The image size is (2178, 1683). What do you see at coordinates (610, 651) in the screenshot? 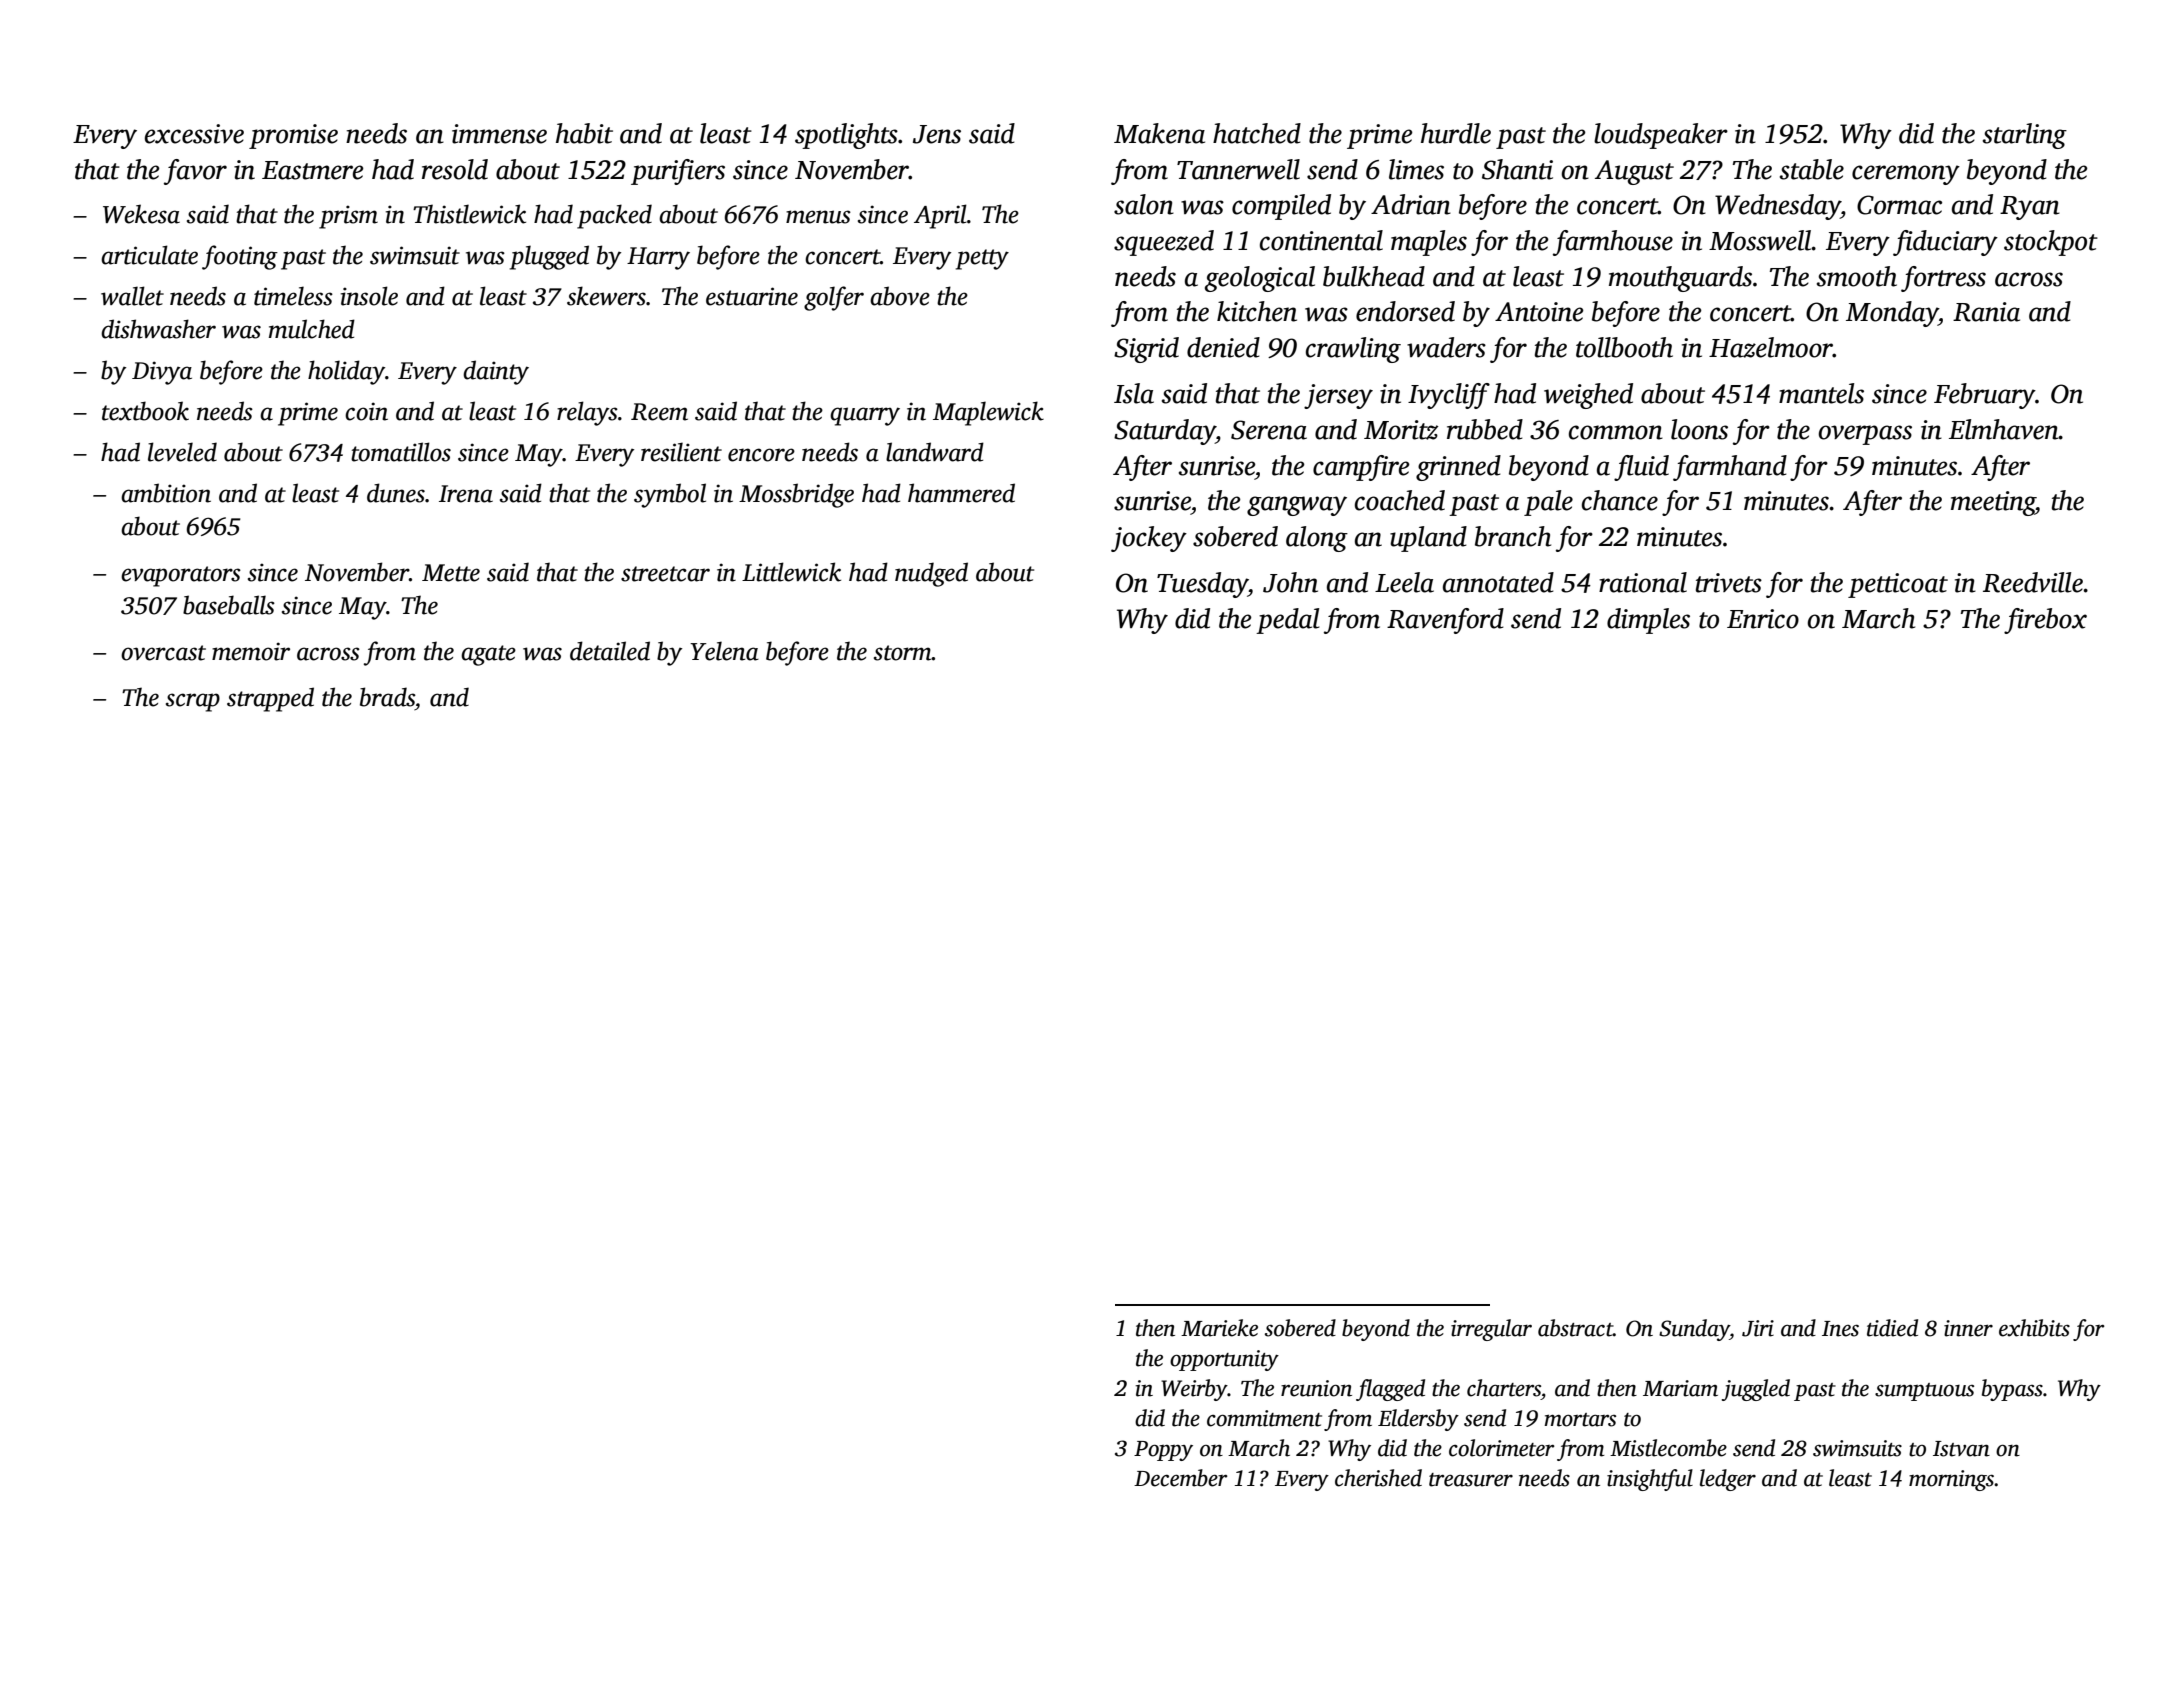
I see `detailed` at bounding box center [610, 651].
